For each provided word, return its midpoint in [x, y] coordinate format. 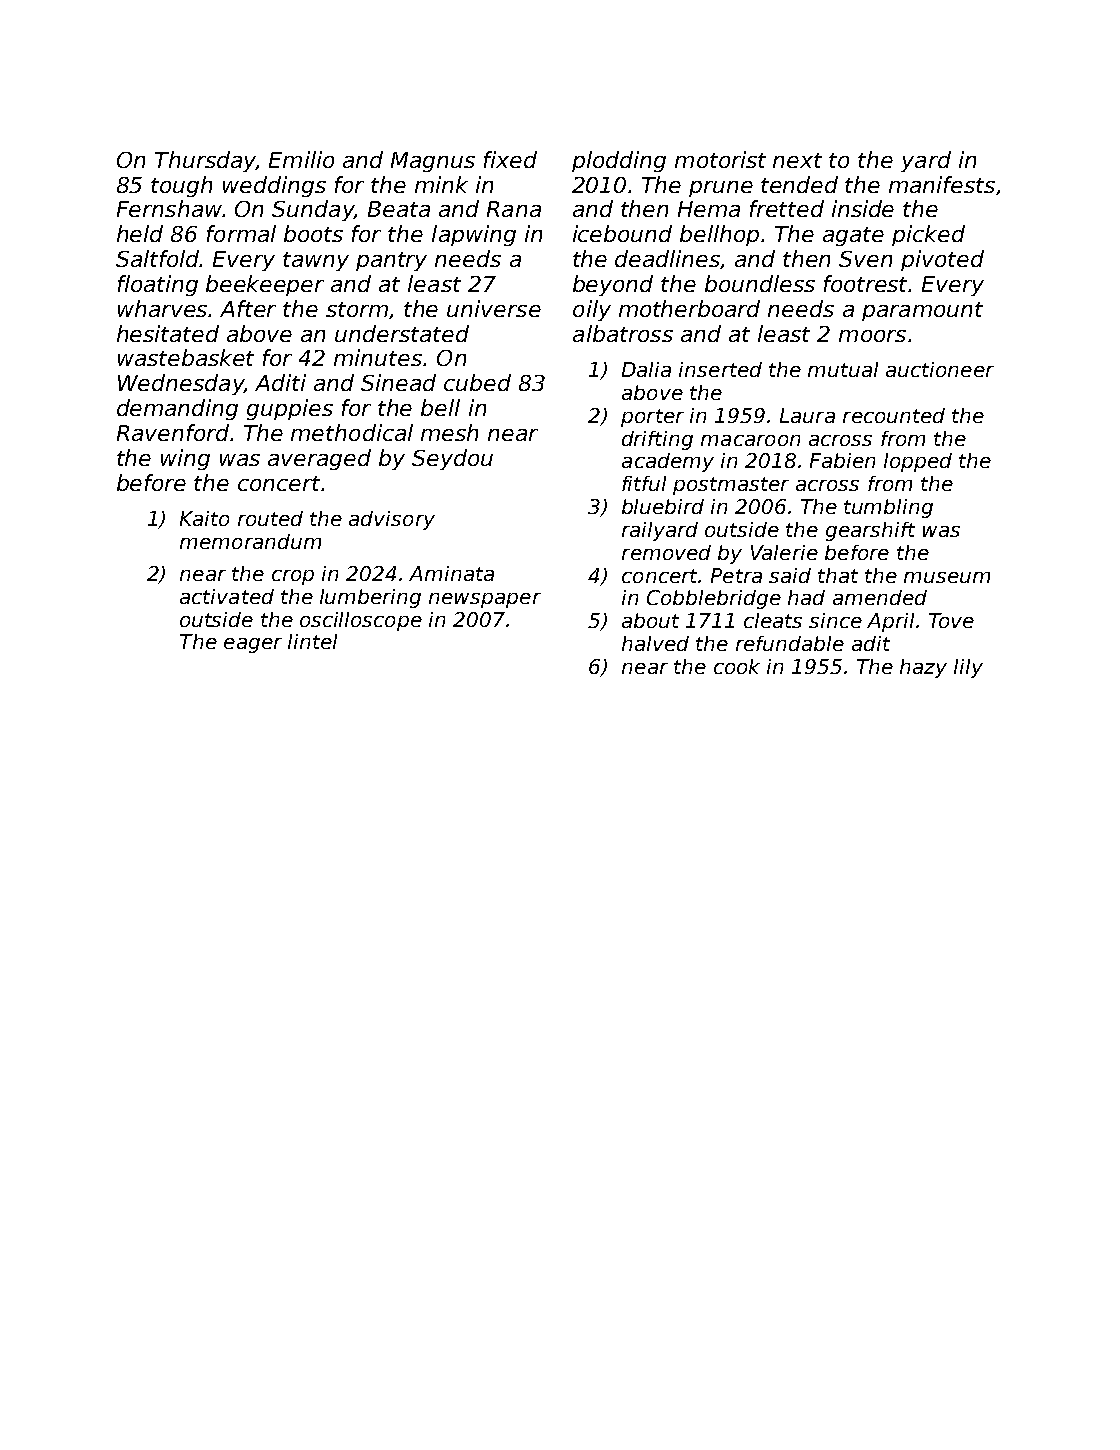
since [835, 620]
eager [253, 645]
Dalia [646, 369]
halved [655, 643]
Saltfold [158, 258]
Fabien [842, 460]
